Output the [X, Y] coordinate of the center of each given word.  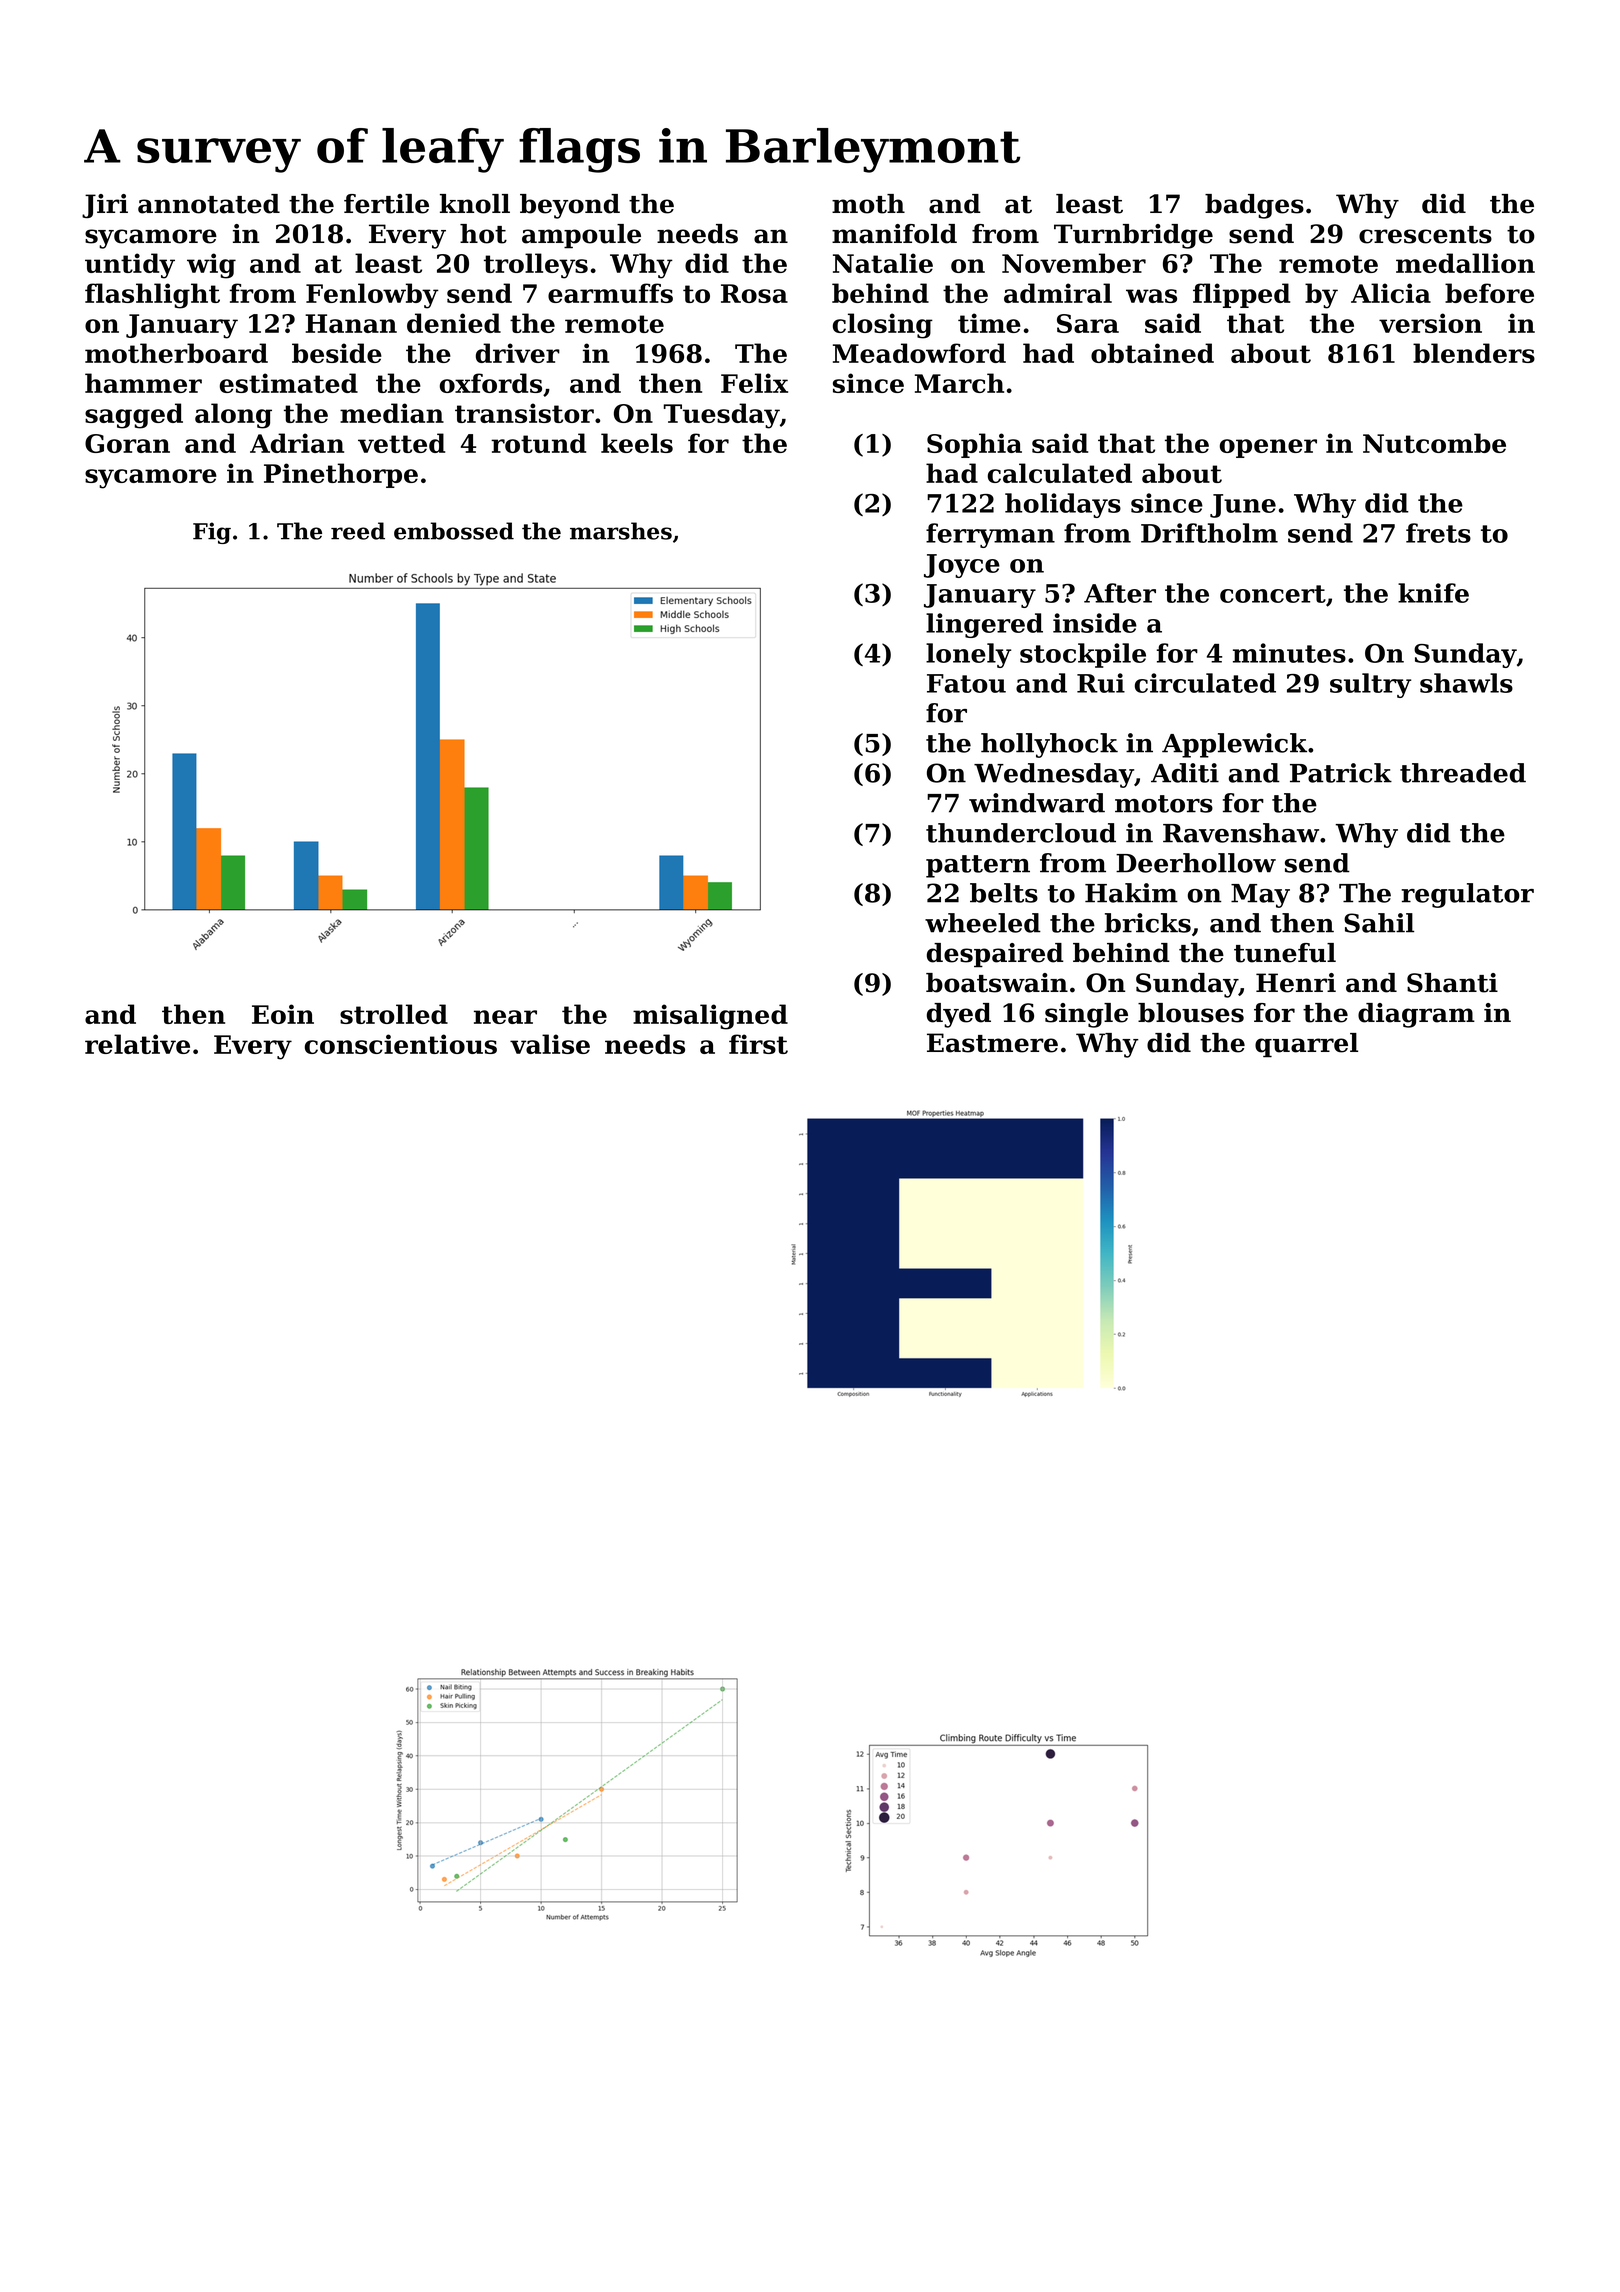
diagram [1416, 1015]
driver [518, 353]
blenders [1474, 353]
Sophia [974, 445]
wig [211, 266]
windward [1037, 803]
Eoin [283, 1014]
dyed [959, 1015]
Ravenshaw [1241, 833]
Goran [127, 443]
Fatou [966, 683]
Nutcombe [1434, 443]
